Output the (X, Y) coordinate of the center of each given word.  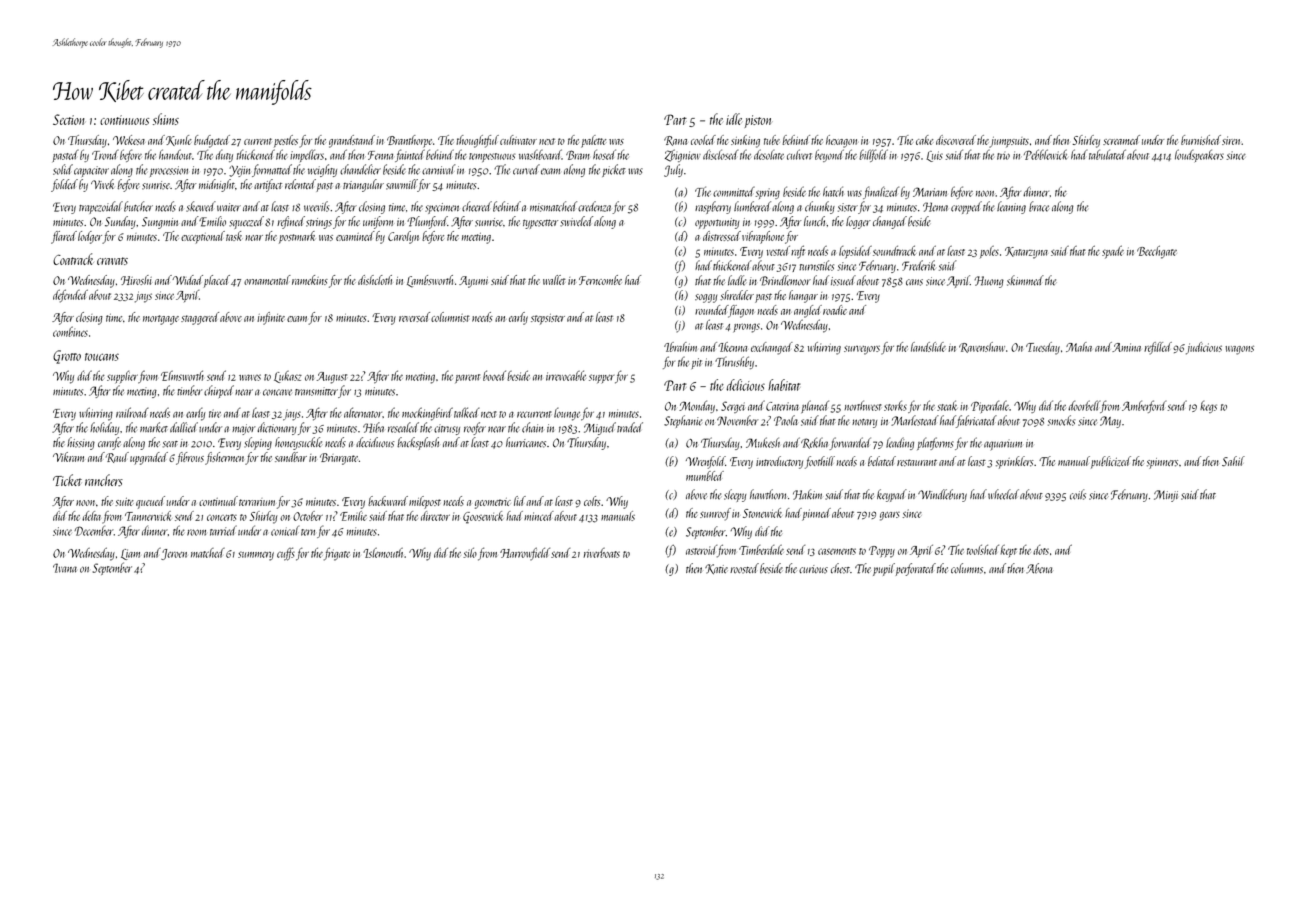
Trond (105, 155)
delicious (745, 385)
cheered (477, 206)
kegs (1208, 407)
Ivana (65, 568)
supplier (122, 376)
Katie (716, 569)
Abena (1039, 568)
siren (1231, 140)
